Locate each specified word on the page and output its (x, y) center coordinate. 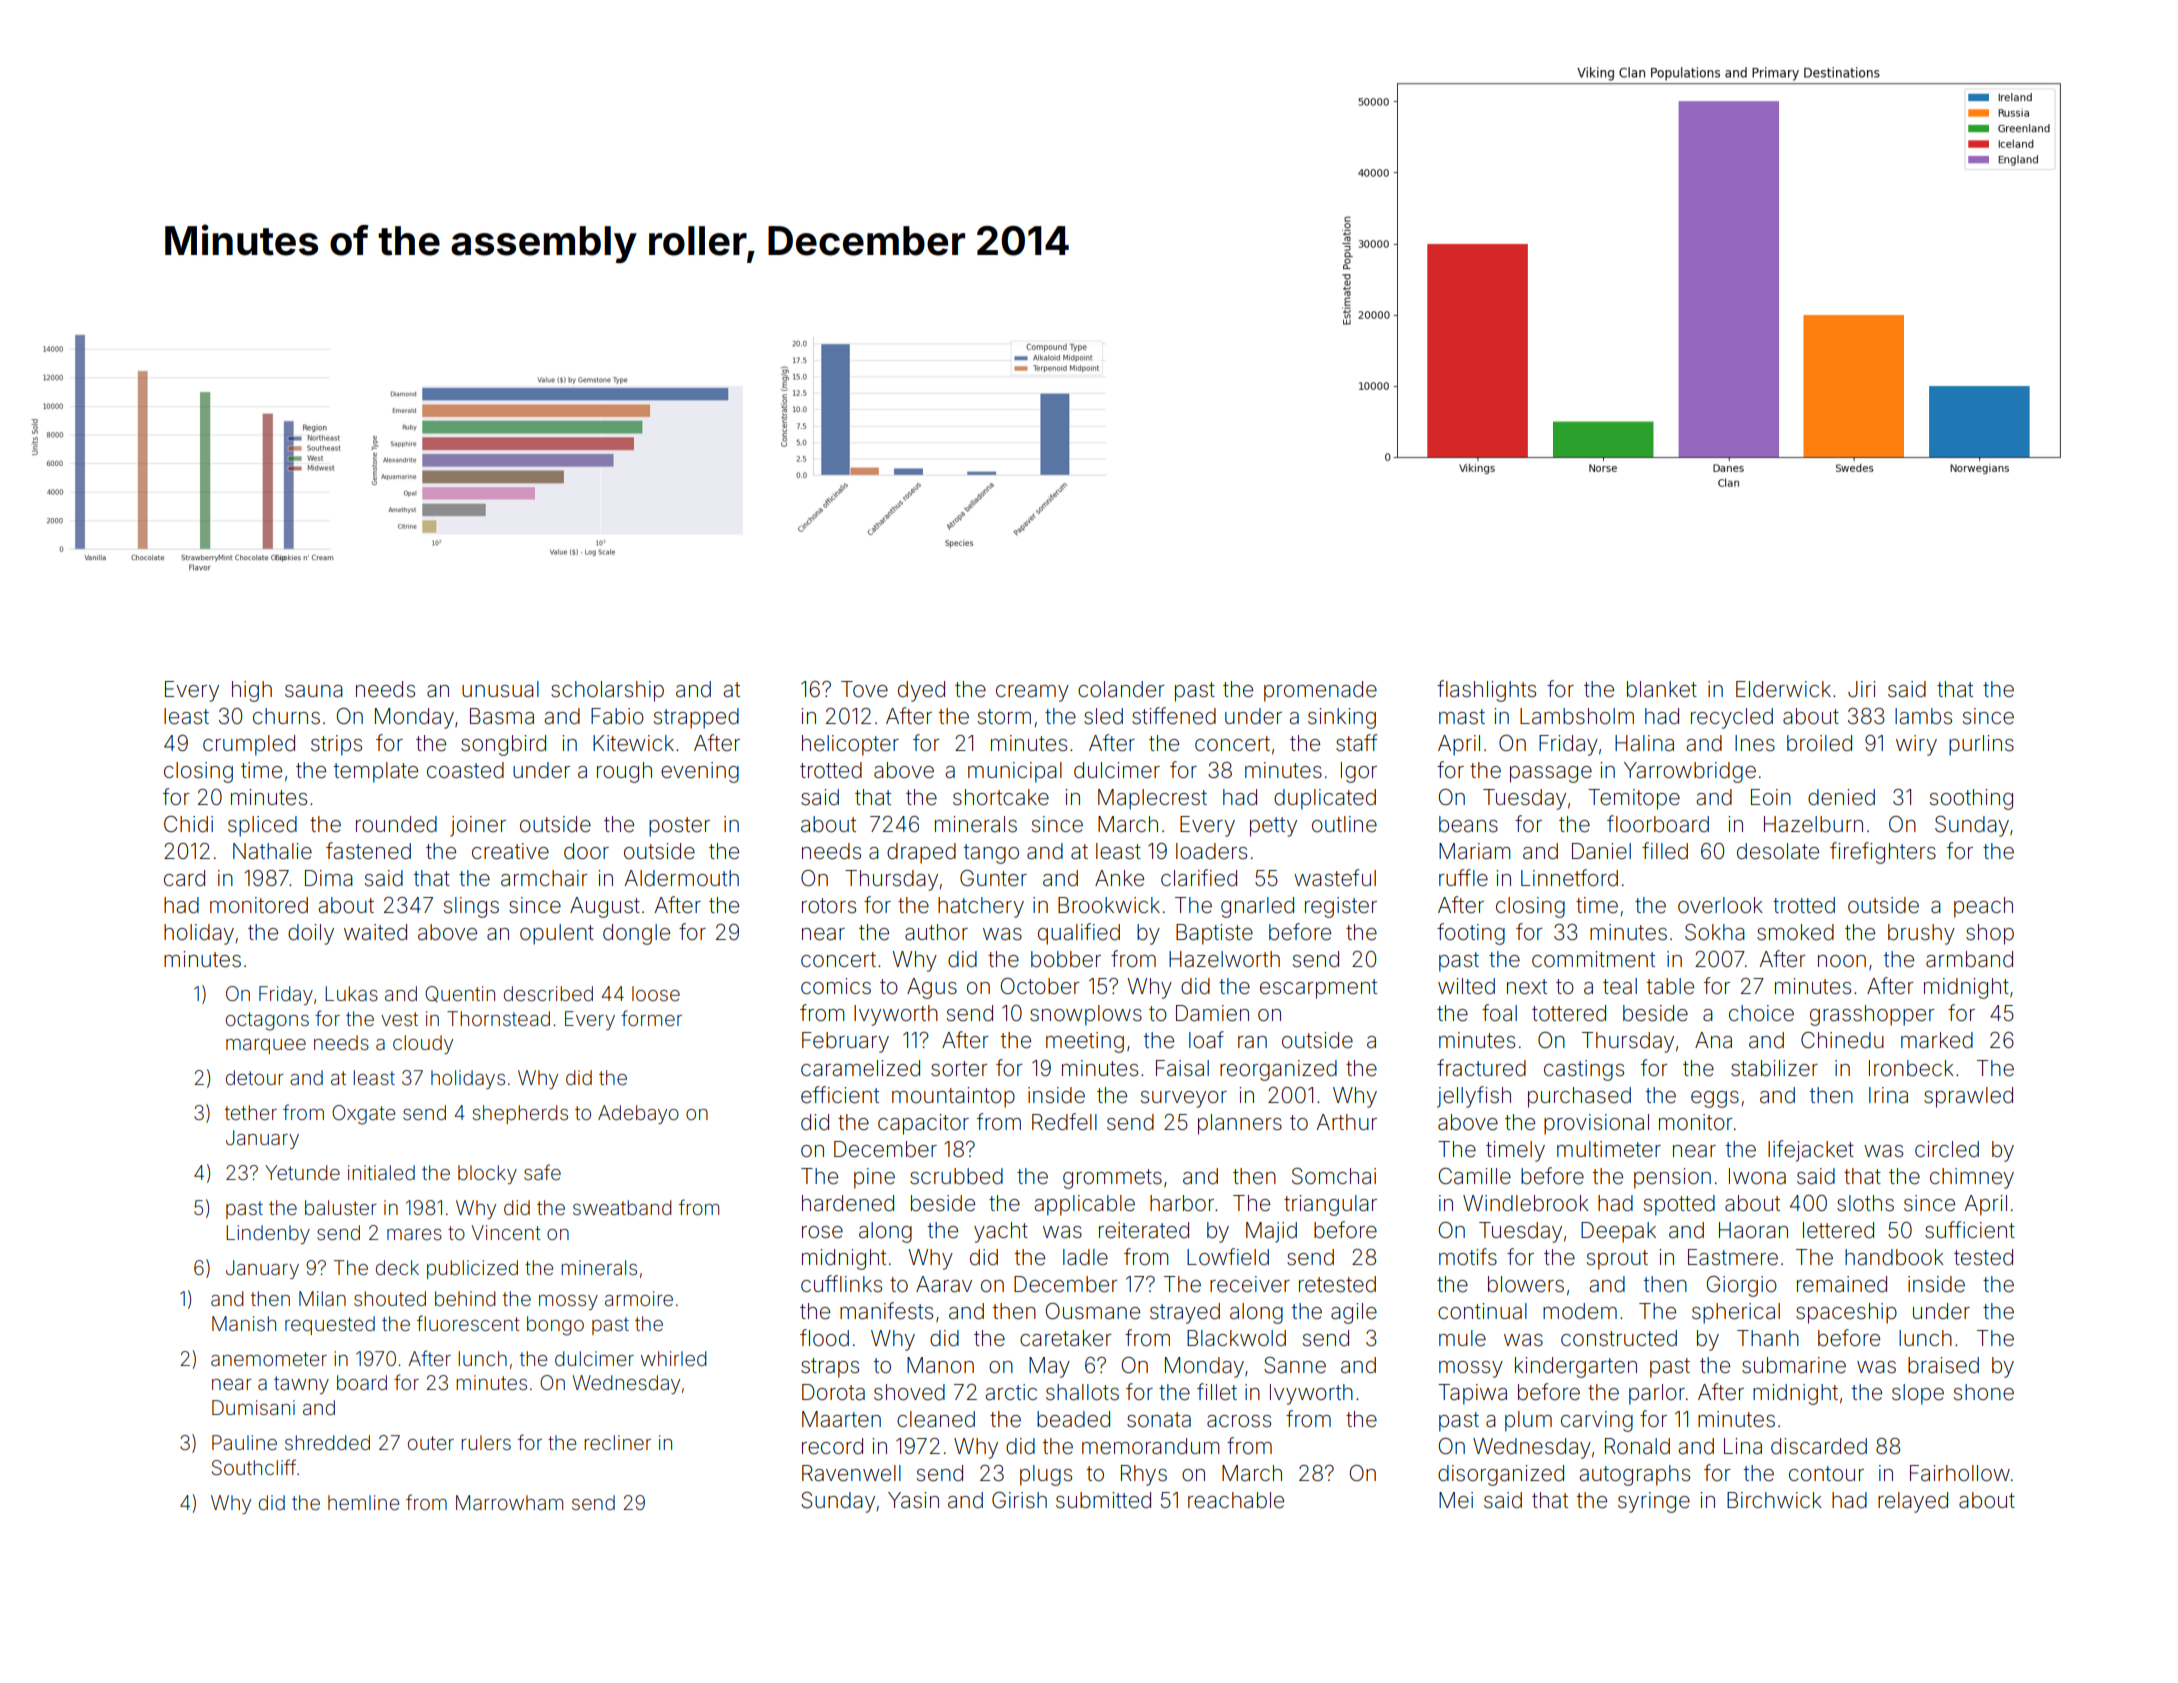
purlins (1981, 745)
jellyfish (1474, 1097)
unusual (500, 689)
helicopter (850, 745)
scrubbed (956, 1176)
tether (251, 1112)
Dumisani (253, 1407)
